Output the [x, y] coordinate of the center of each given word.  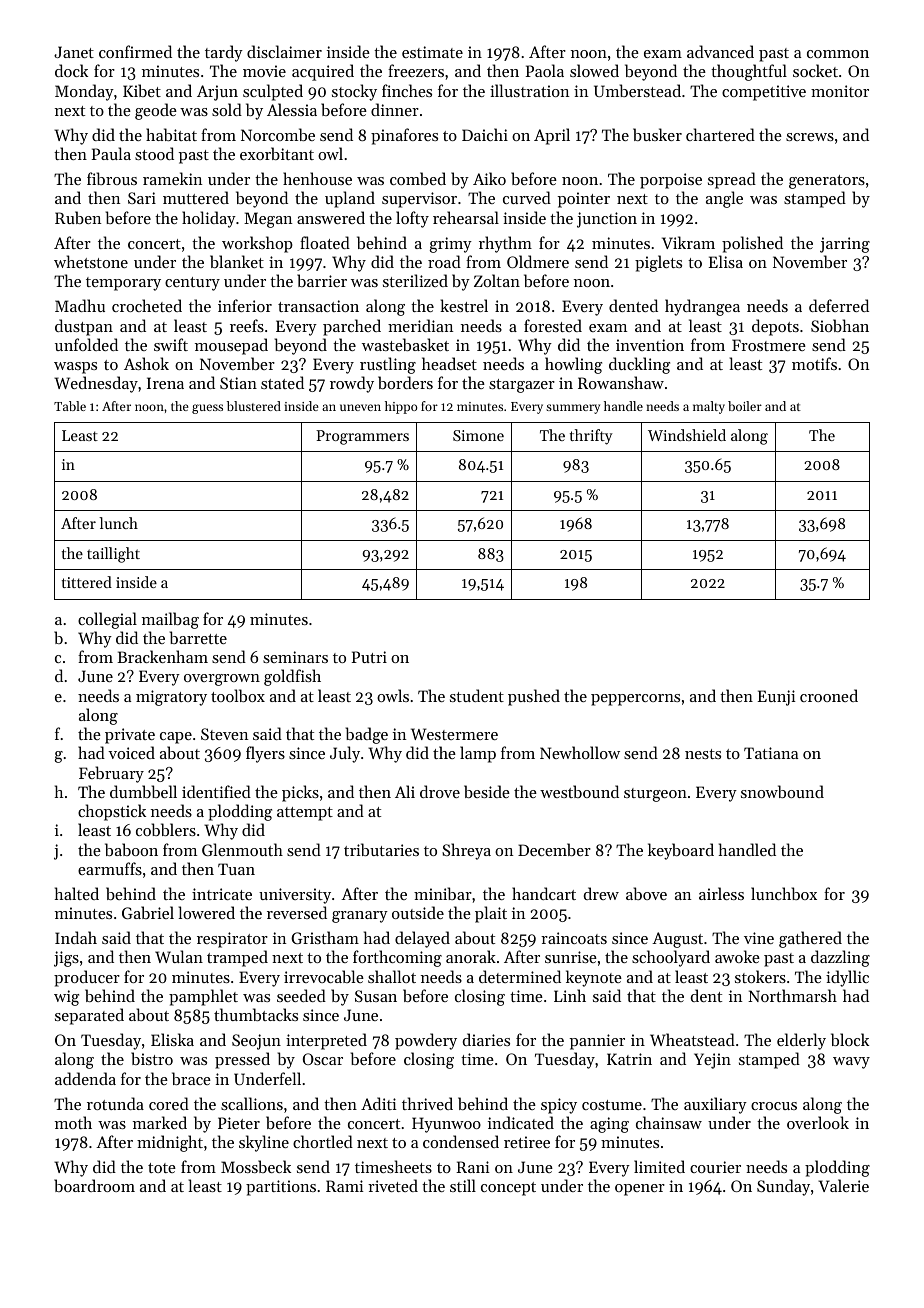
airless [721, 893]
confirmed [135, 51]
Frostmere [769, 345]
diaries [486, 1039]
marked [160, 1122]
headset [449, 363]
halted [77, 893]
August [677, 940]
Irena [165, 383]
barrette [198, 637]
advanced [720, 51]
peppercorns [635, 700]
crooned [829, 695]
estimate [432, 52]
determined [520, 976]
